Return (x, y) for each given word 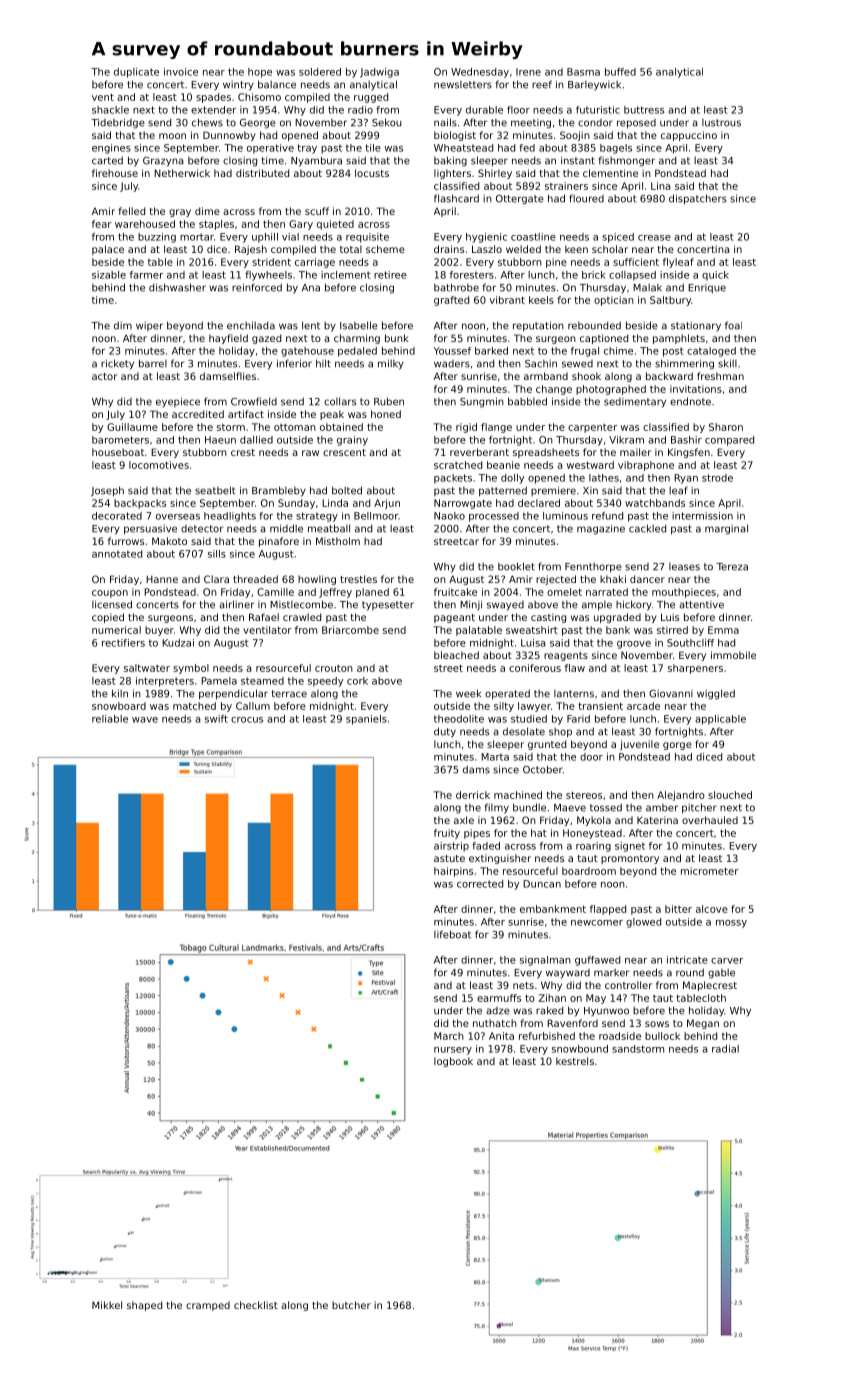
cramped (208, 1306)
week (468, 693)
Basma (583, 72)
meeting (531, 124)
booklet (516, 566)
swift (216, 719)
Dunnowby (229, 136)
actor (104, 376)
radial (725, 1049)
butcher (351, 1305)
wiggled (716, 694)
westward (590, 465)
